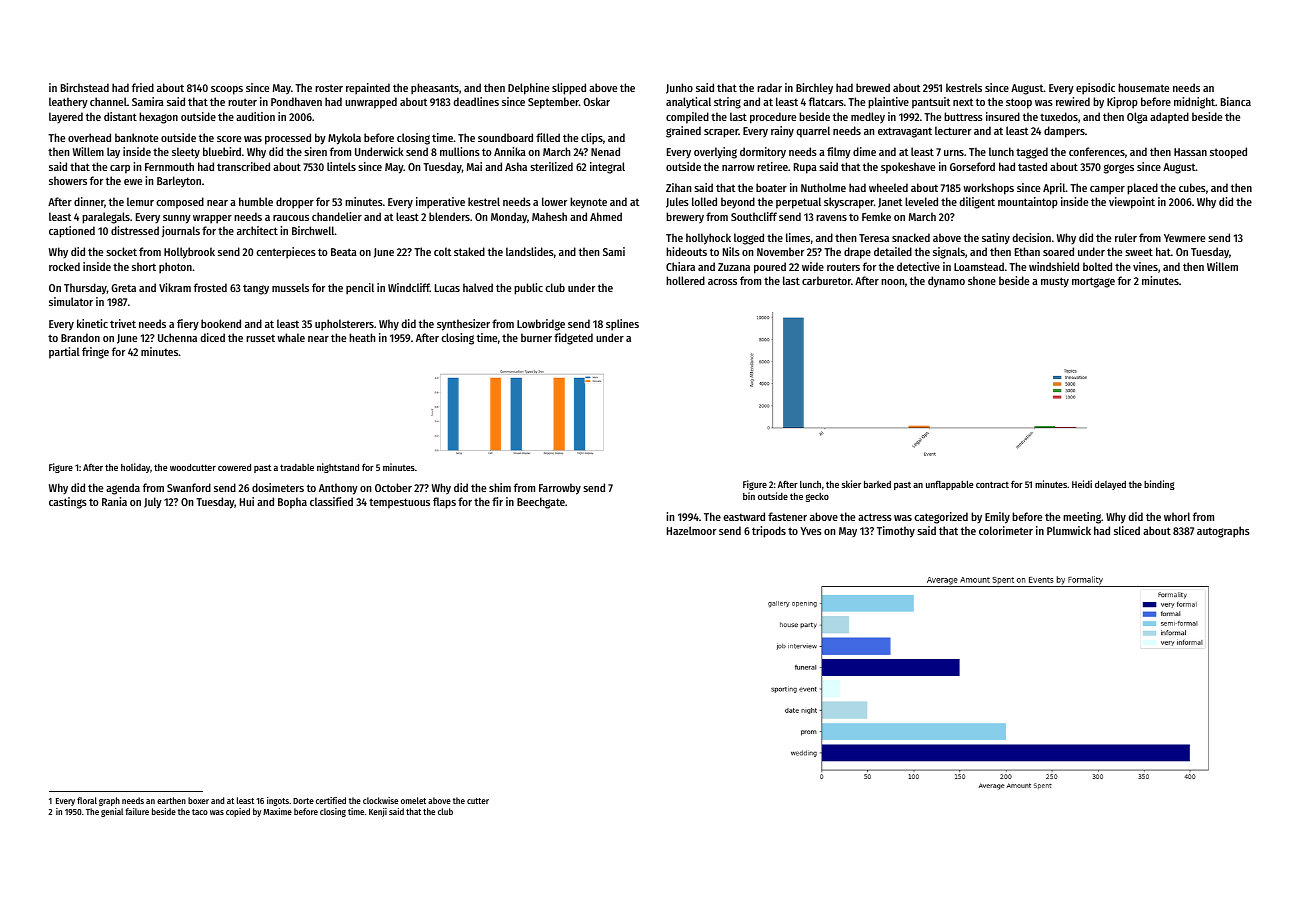 The height and width of the image is (924, 1308). What do you see at coordinates (120, 116) in the image?
I see `distant` at bounding box center [120, 116].
